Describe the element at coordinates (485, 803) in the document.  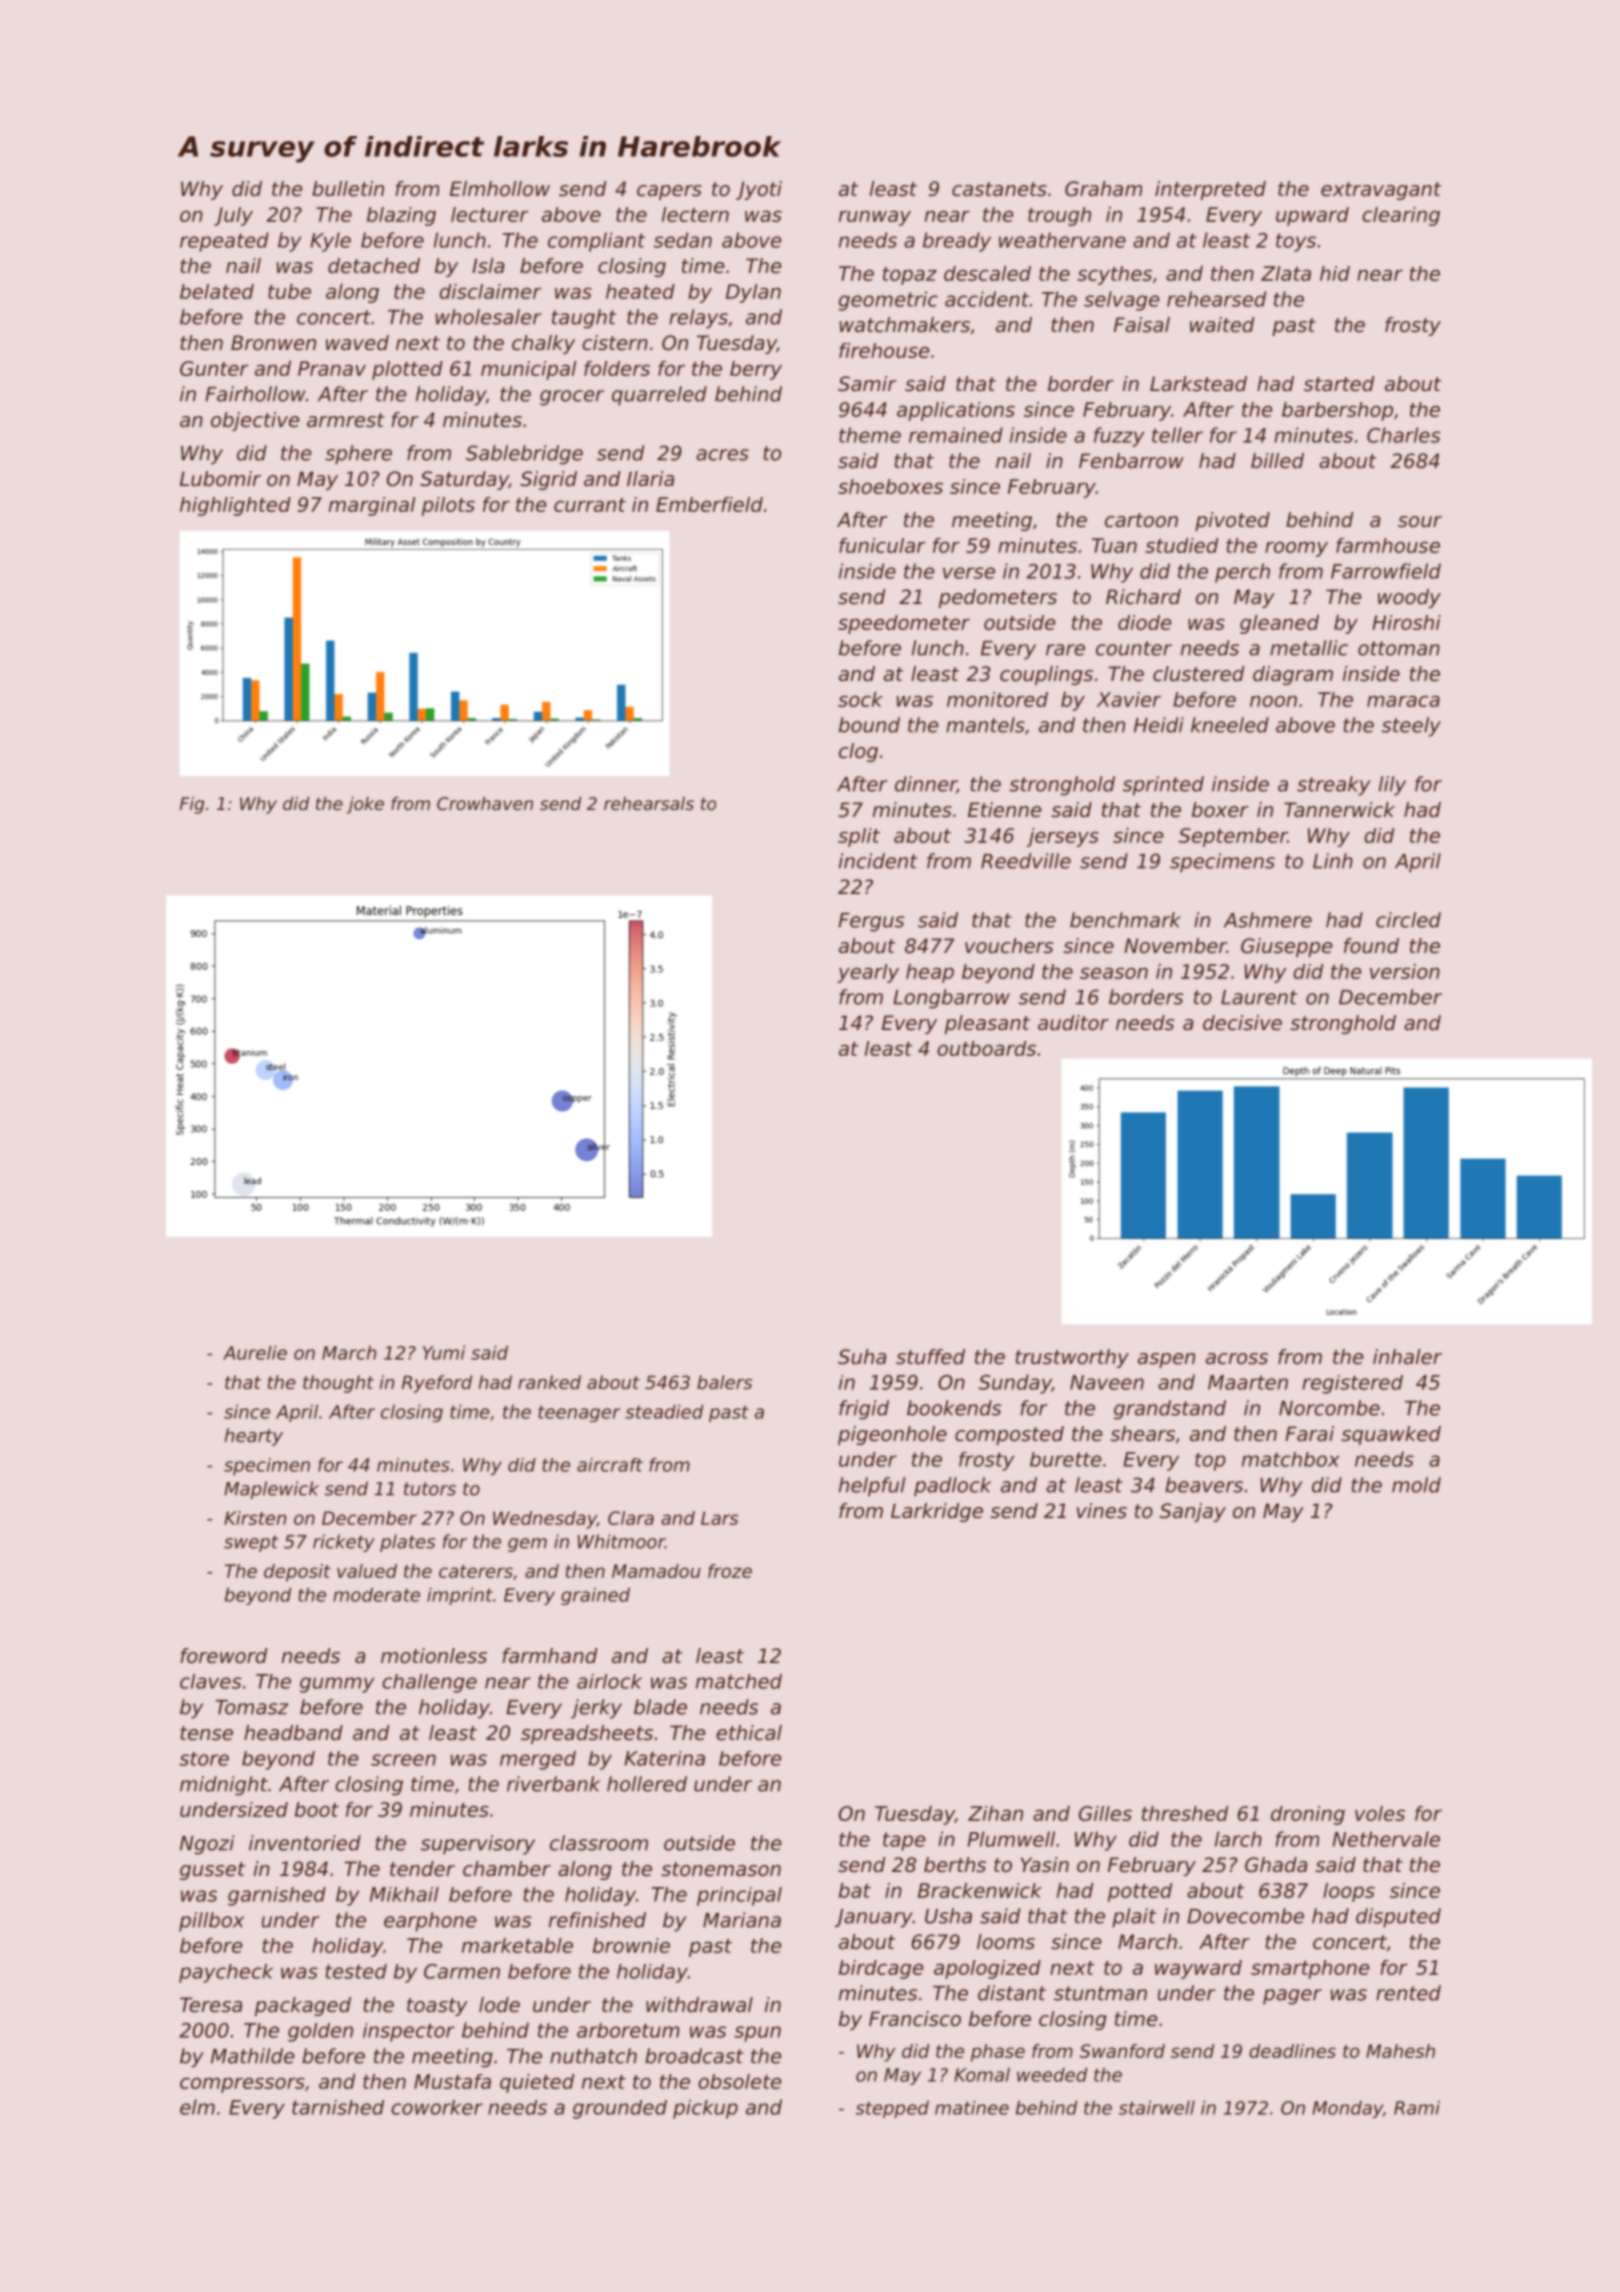
I see `Crowhaven` at that location.
